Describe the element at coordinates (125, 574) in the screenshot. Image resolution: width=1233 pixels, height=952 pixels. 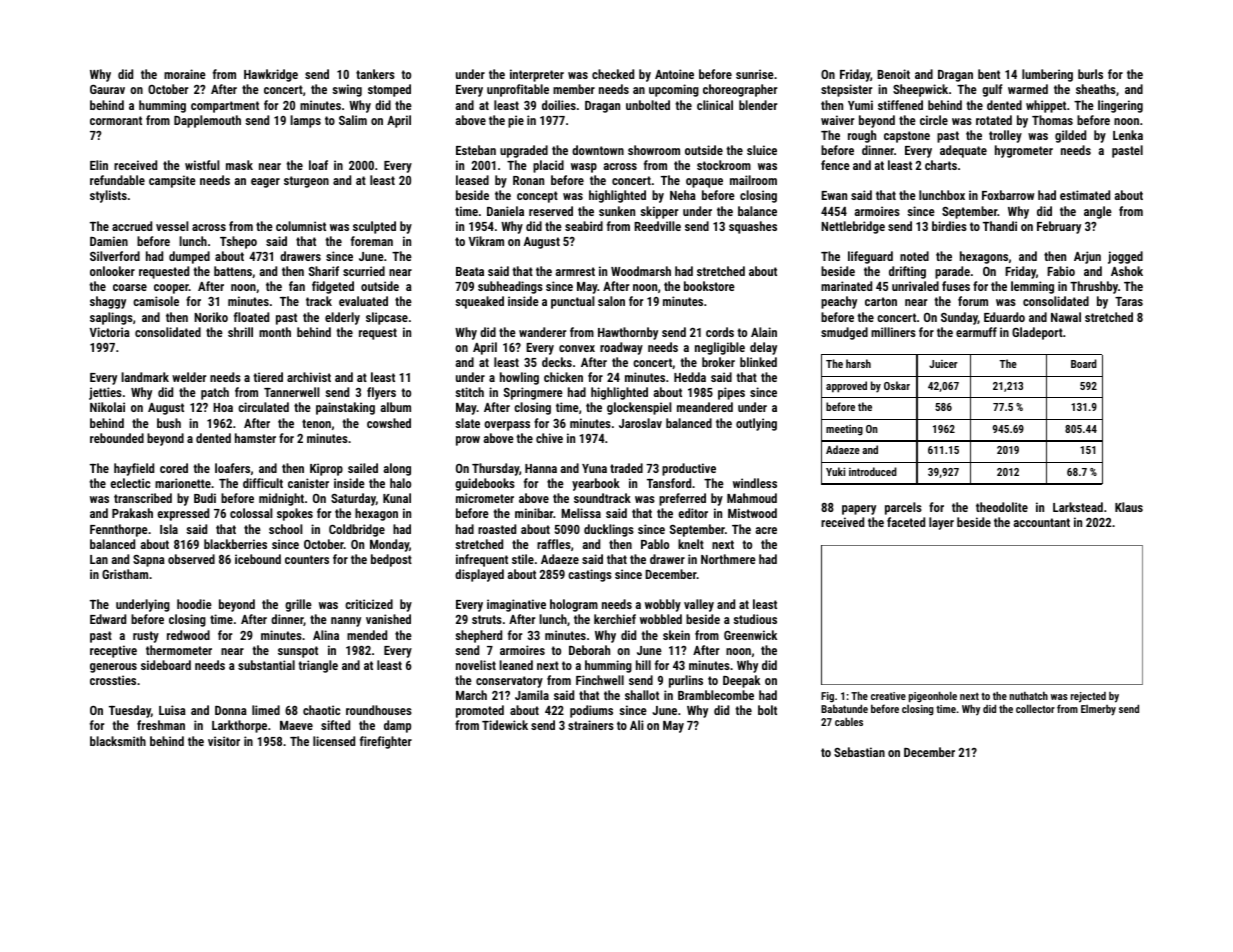
I see `Gristham` at that location.
